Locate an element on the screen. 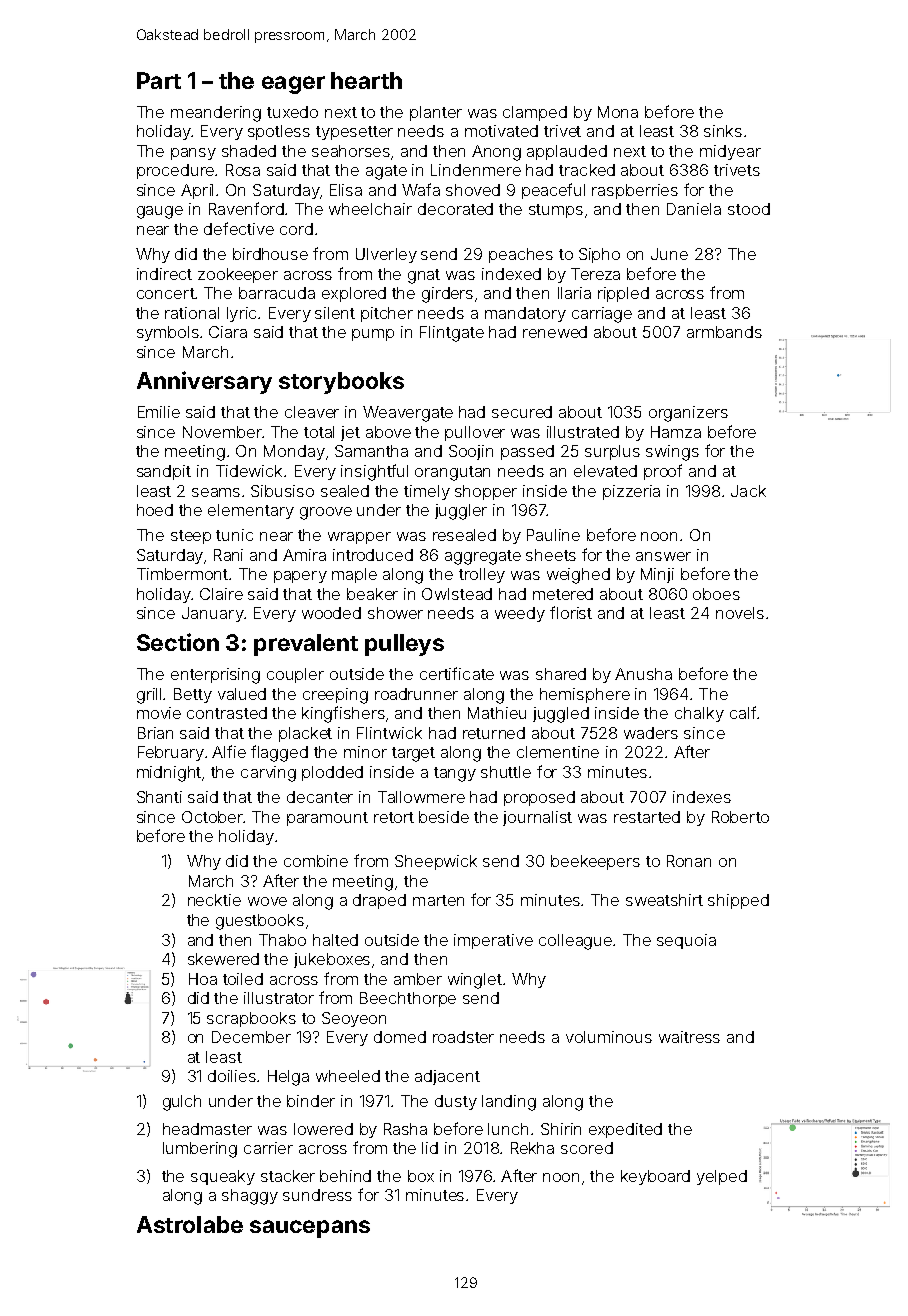  gnat is located at coordinates (424, 276).
